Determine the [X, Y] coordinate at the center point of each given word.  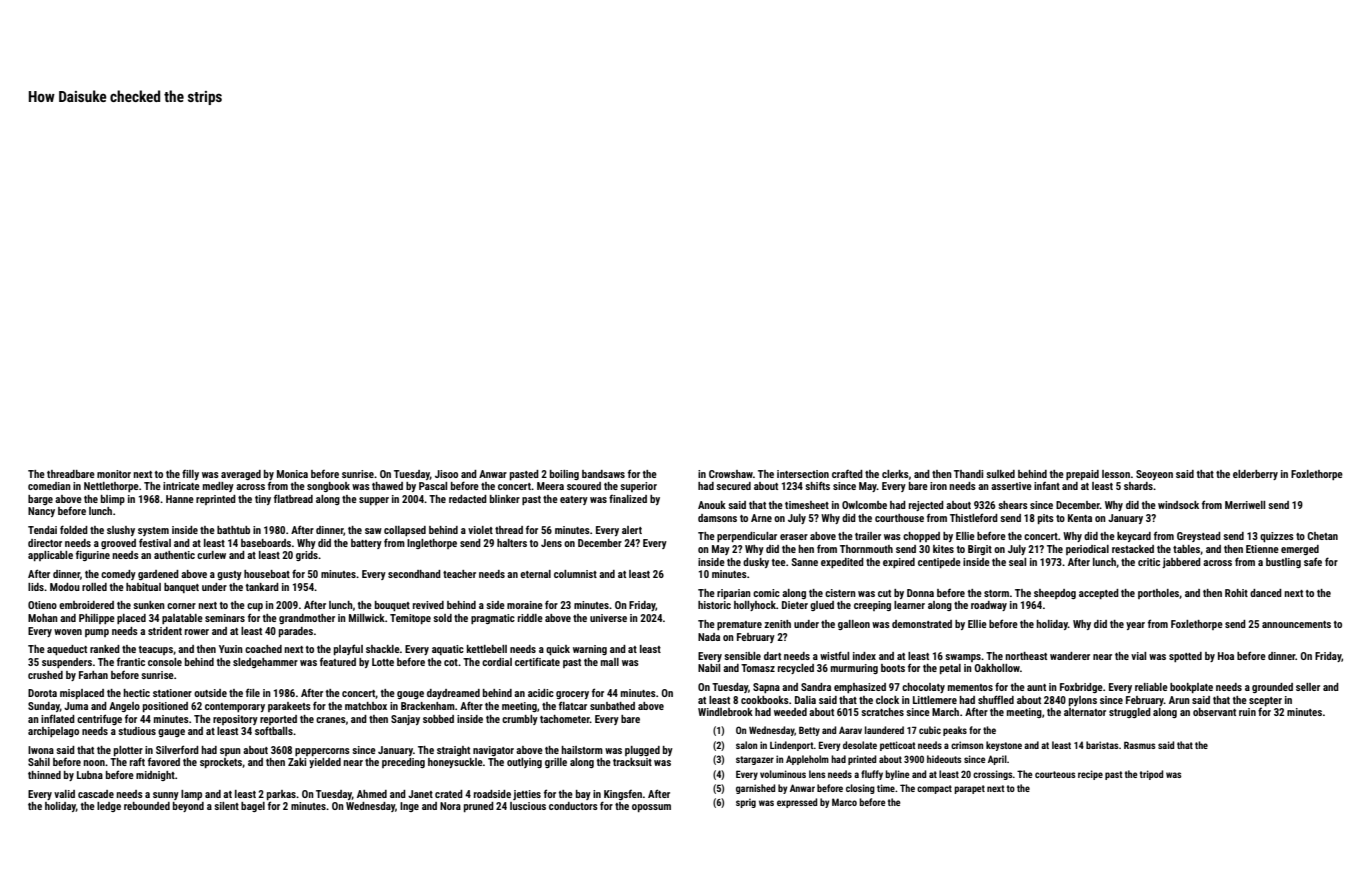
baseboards [266, 543]
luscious [528, 806]
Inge [409, 807]
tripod [1151, 775]
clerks [895, 474]
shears [1013, 505]
